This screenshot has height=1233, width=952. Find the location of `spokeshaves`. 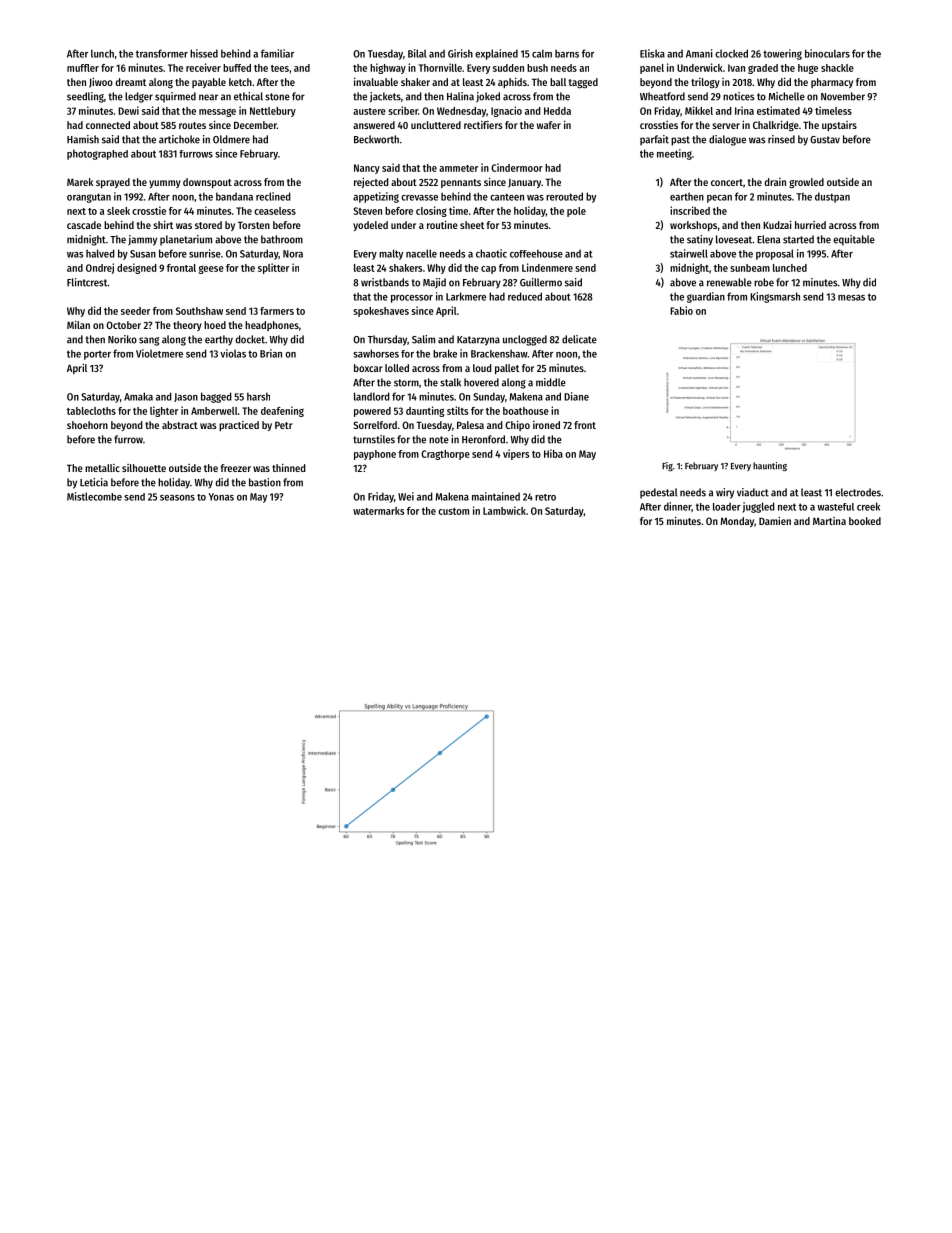

spokeshaves is located at coordinates (381, 312).
